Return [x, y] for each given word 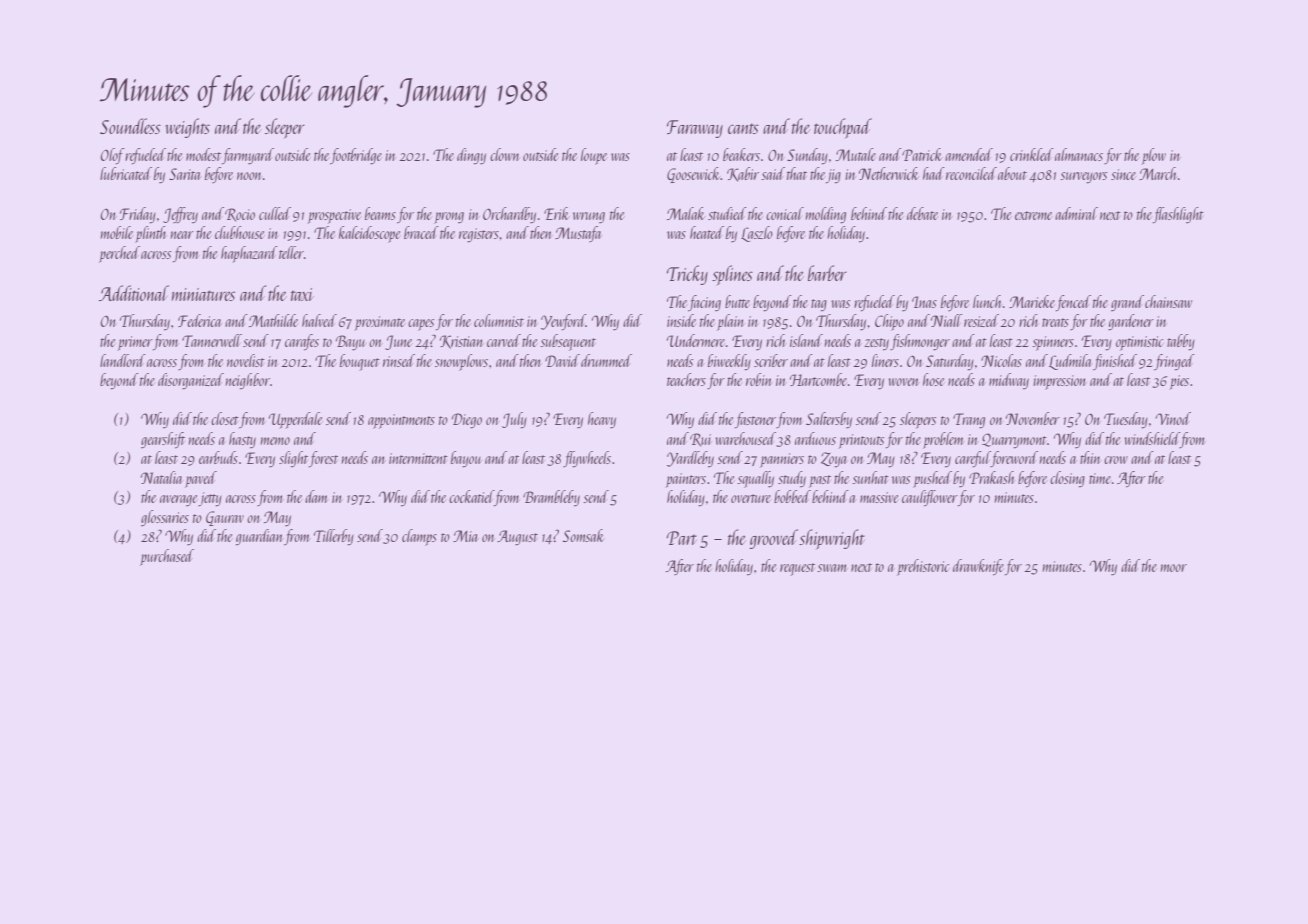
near [182, 235]
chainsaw [1168, 301]
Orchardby [509, 215]
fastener [755, 420]
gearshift [163, 440]
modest [203, 154]
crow [1116, 460]
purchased [167, 557]
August [517, 537]
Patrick [922, 154]
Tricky [687, 275]
